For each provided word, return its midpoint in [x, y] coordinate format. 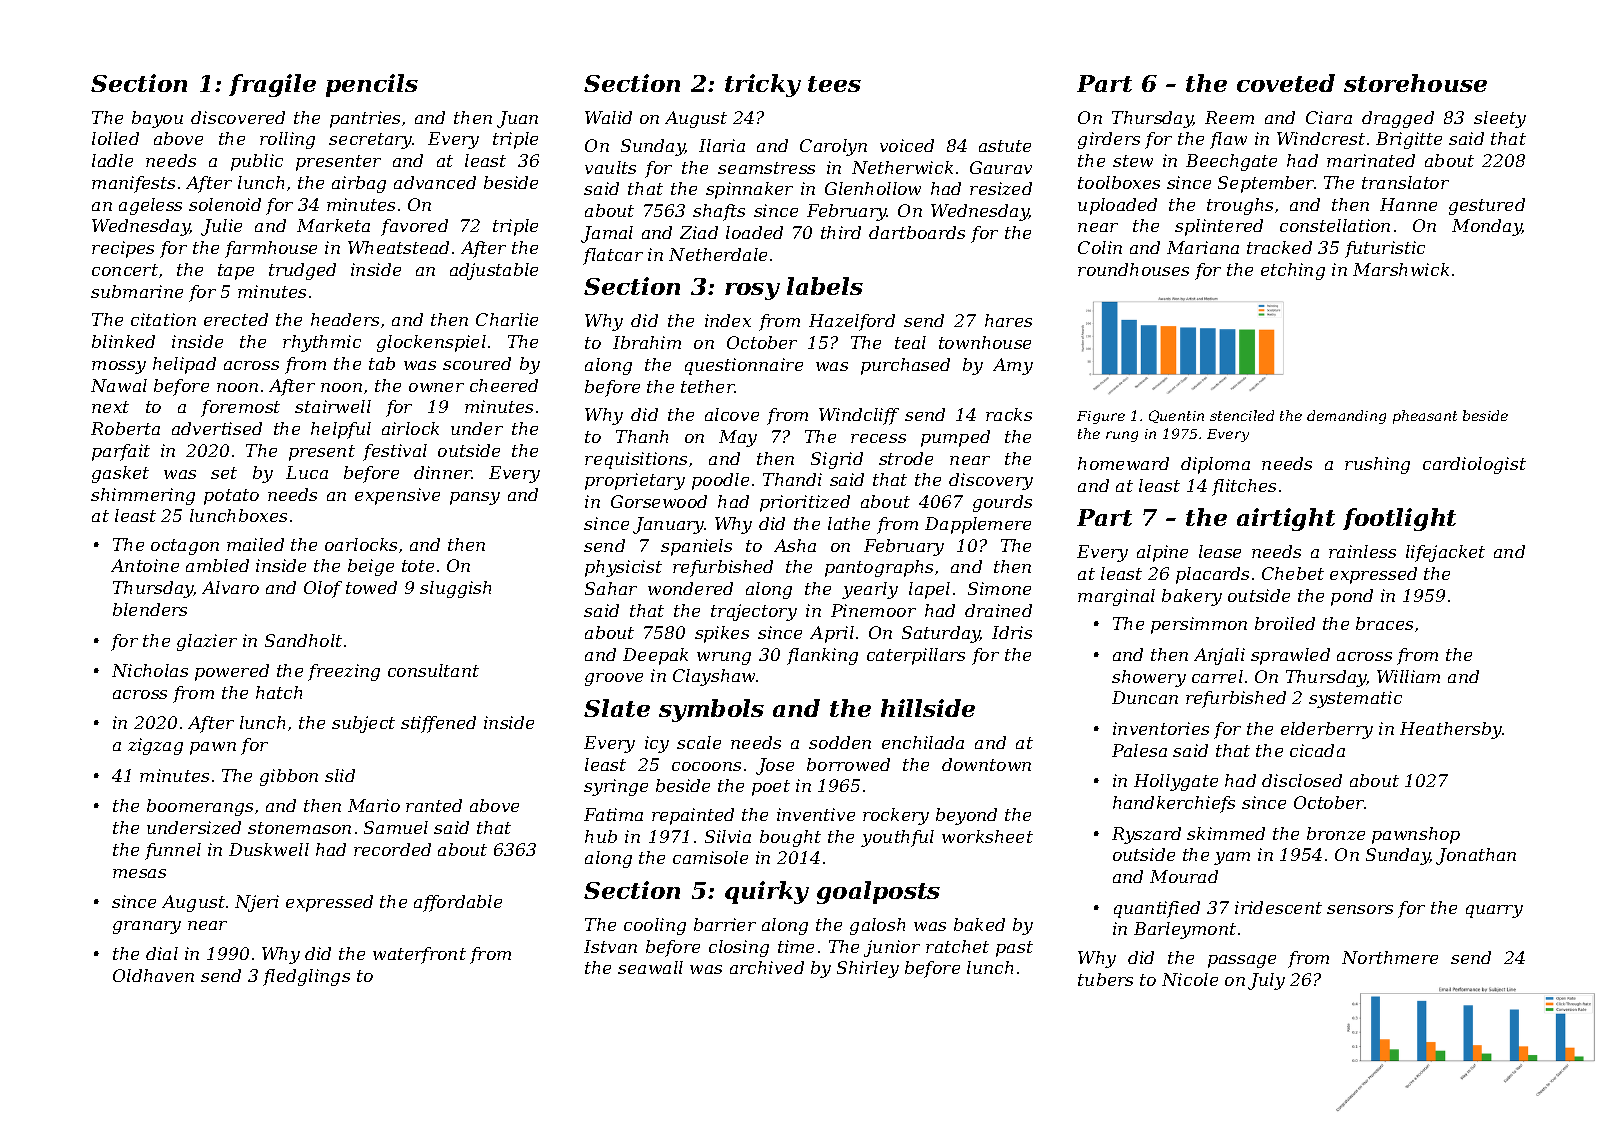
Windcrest [1321, 138]
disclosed [1302, 780]
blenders [150, 609]
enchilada [923, 742]
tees [834, 84]
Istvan [610, 946]
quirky [767, 892]
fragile [272, 85]
